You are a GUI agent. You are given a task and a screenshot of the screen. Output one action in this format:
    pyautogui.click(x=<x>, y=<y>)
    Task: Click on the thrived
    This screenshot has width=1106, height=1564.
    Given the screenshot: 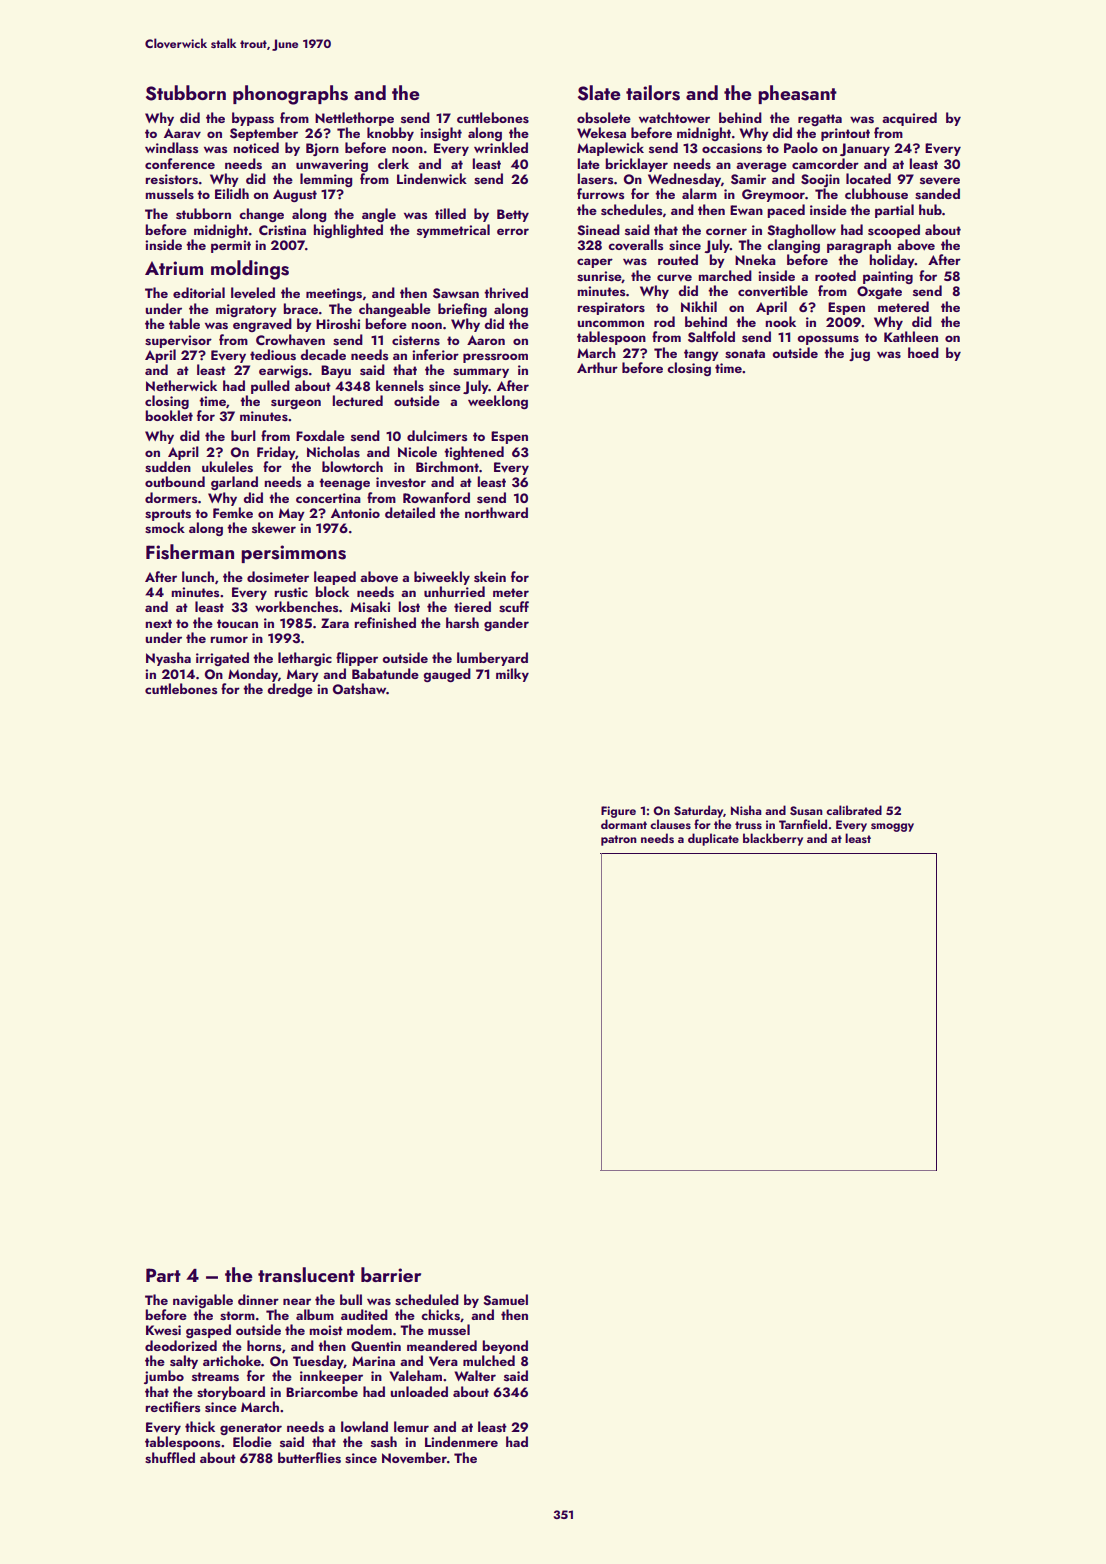 What is the action you would take?
    pyautogui.click(x=506, y=293)
